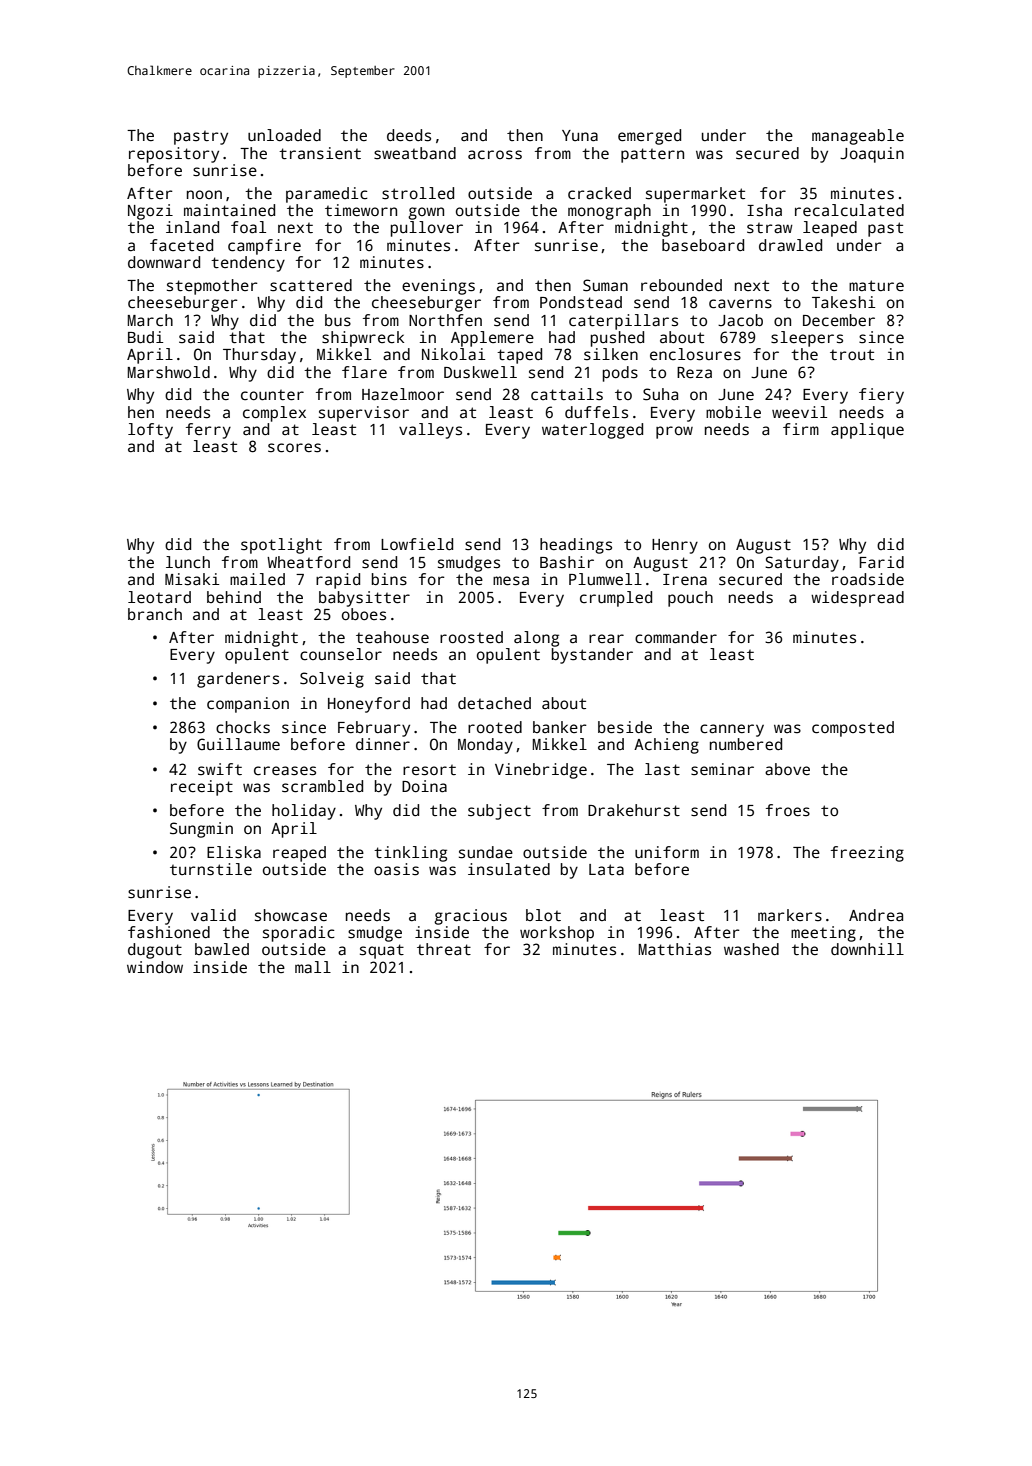 The height and width of the screenshot is (1466, 1032). What do you see at coordinates (201, 830) in the screenshot?
I see `Sungmin` at bounding box center [201, 830].
